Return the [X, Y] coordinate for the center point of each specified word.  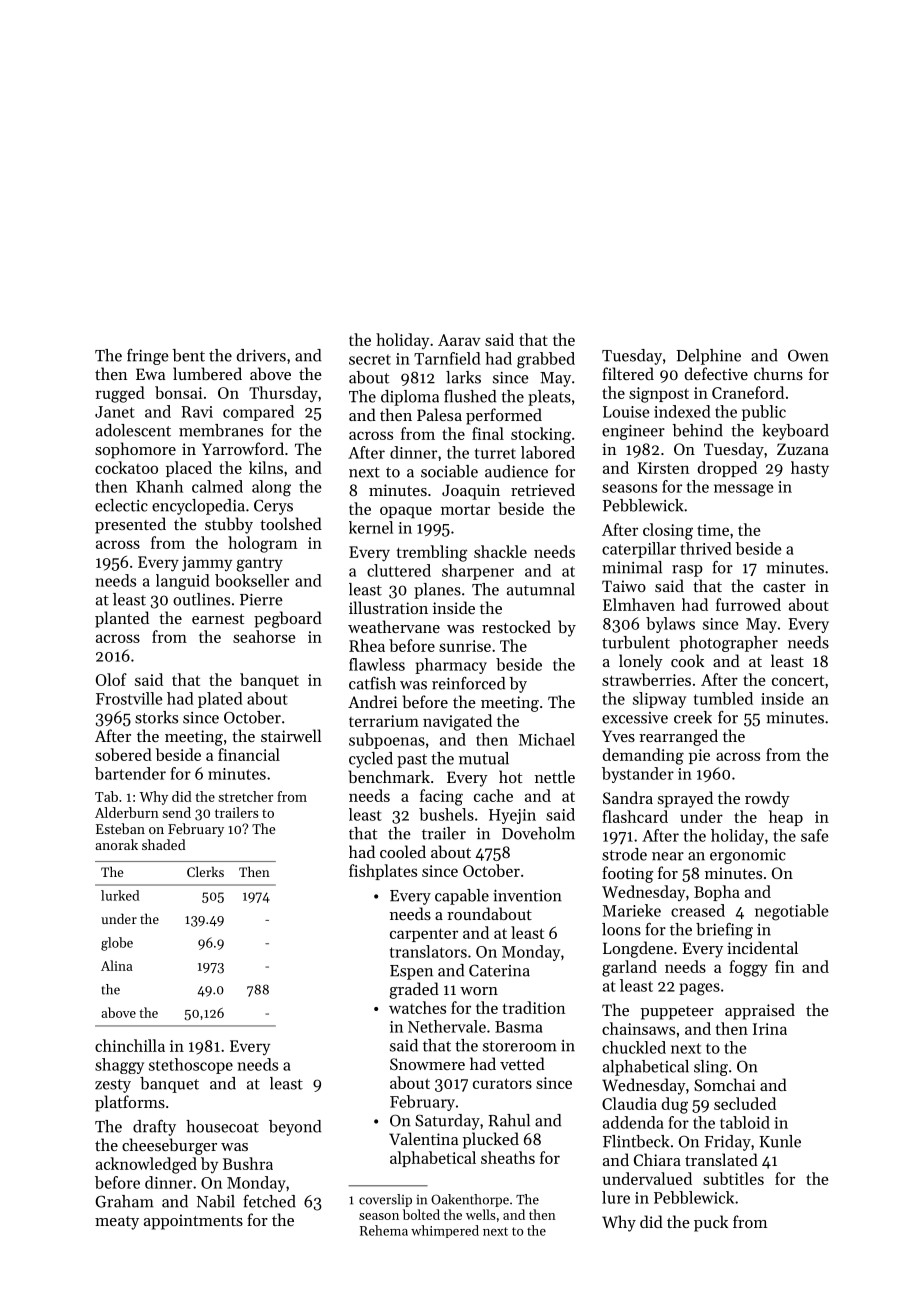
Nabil [216, 1201]
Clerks [205, 871]
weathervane [394, 626]
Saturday [447, 1122]
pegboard [288, 619]
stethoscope [191, 1066]
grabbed [546, 360]
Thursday [283, 394]
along [271, 488]
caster [784, 587]
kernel [371, 527]
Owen [808, 355]
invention [527, 895]
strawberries [646, 679]
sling [711, 1068]
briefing [724, 931]
